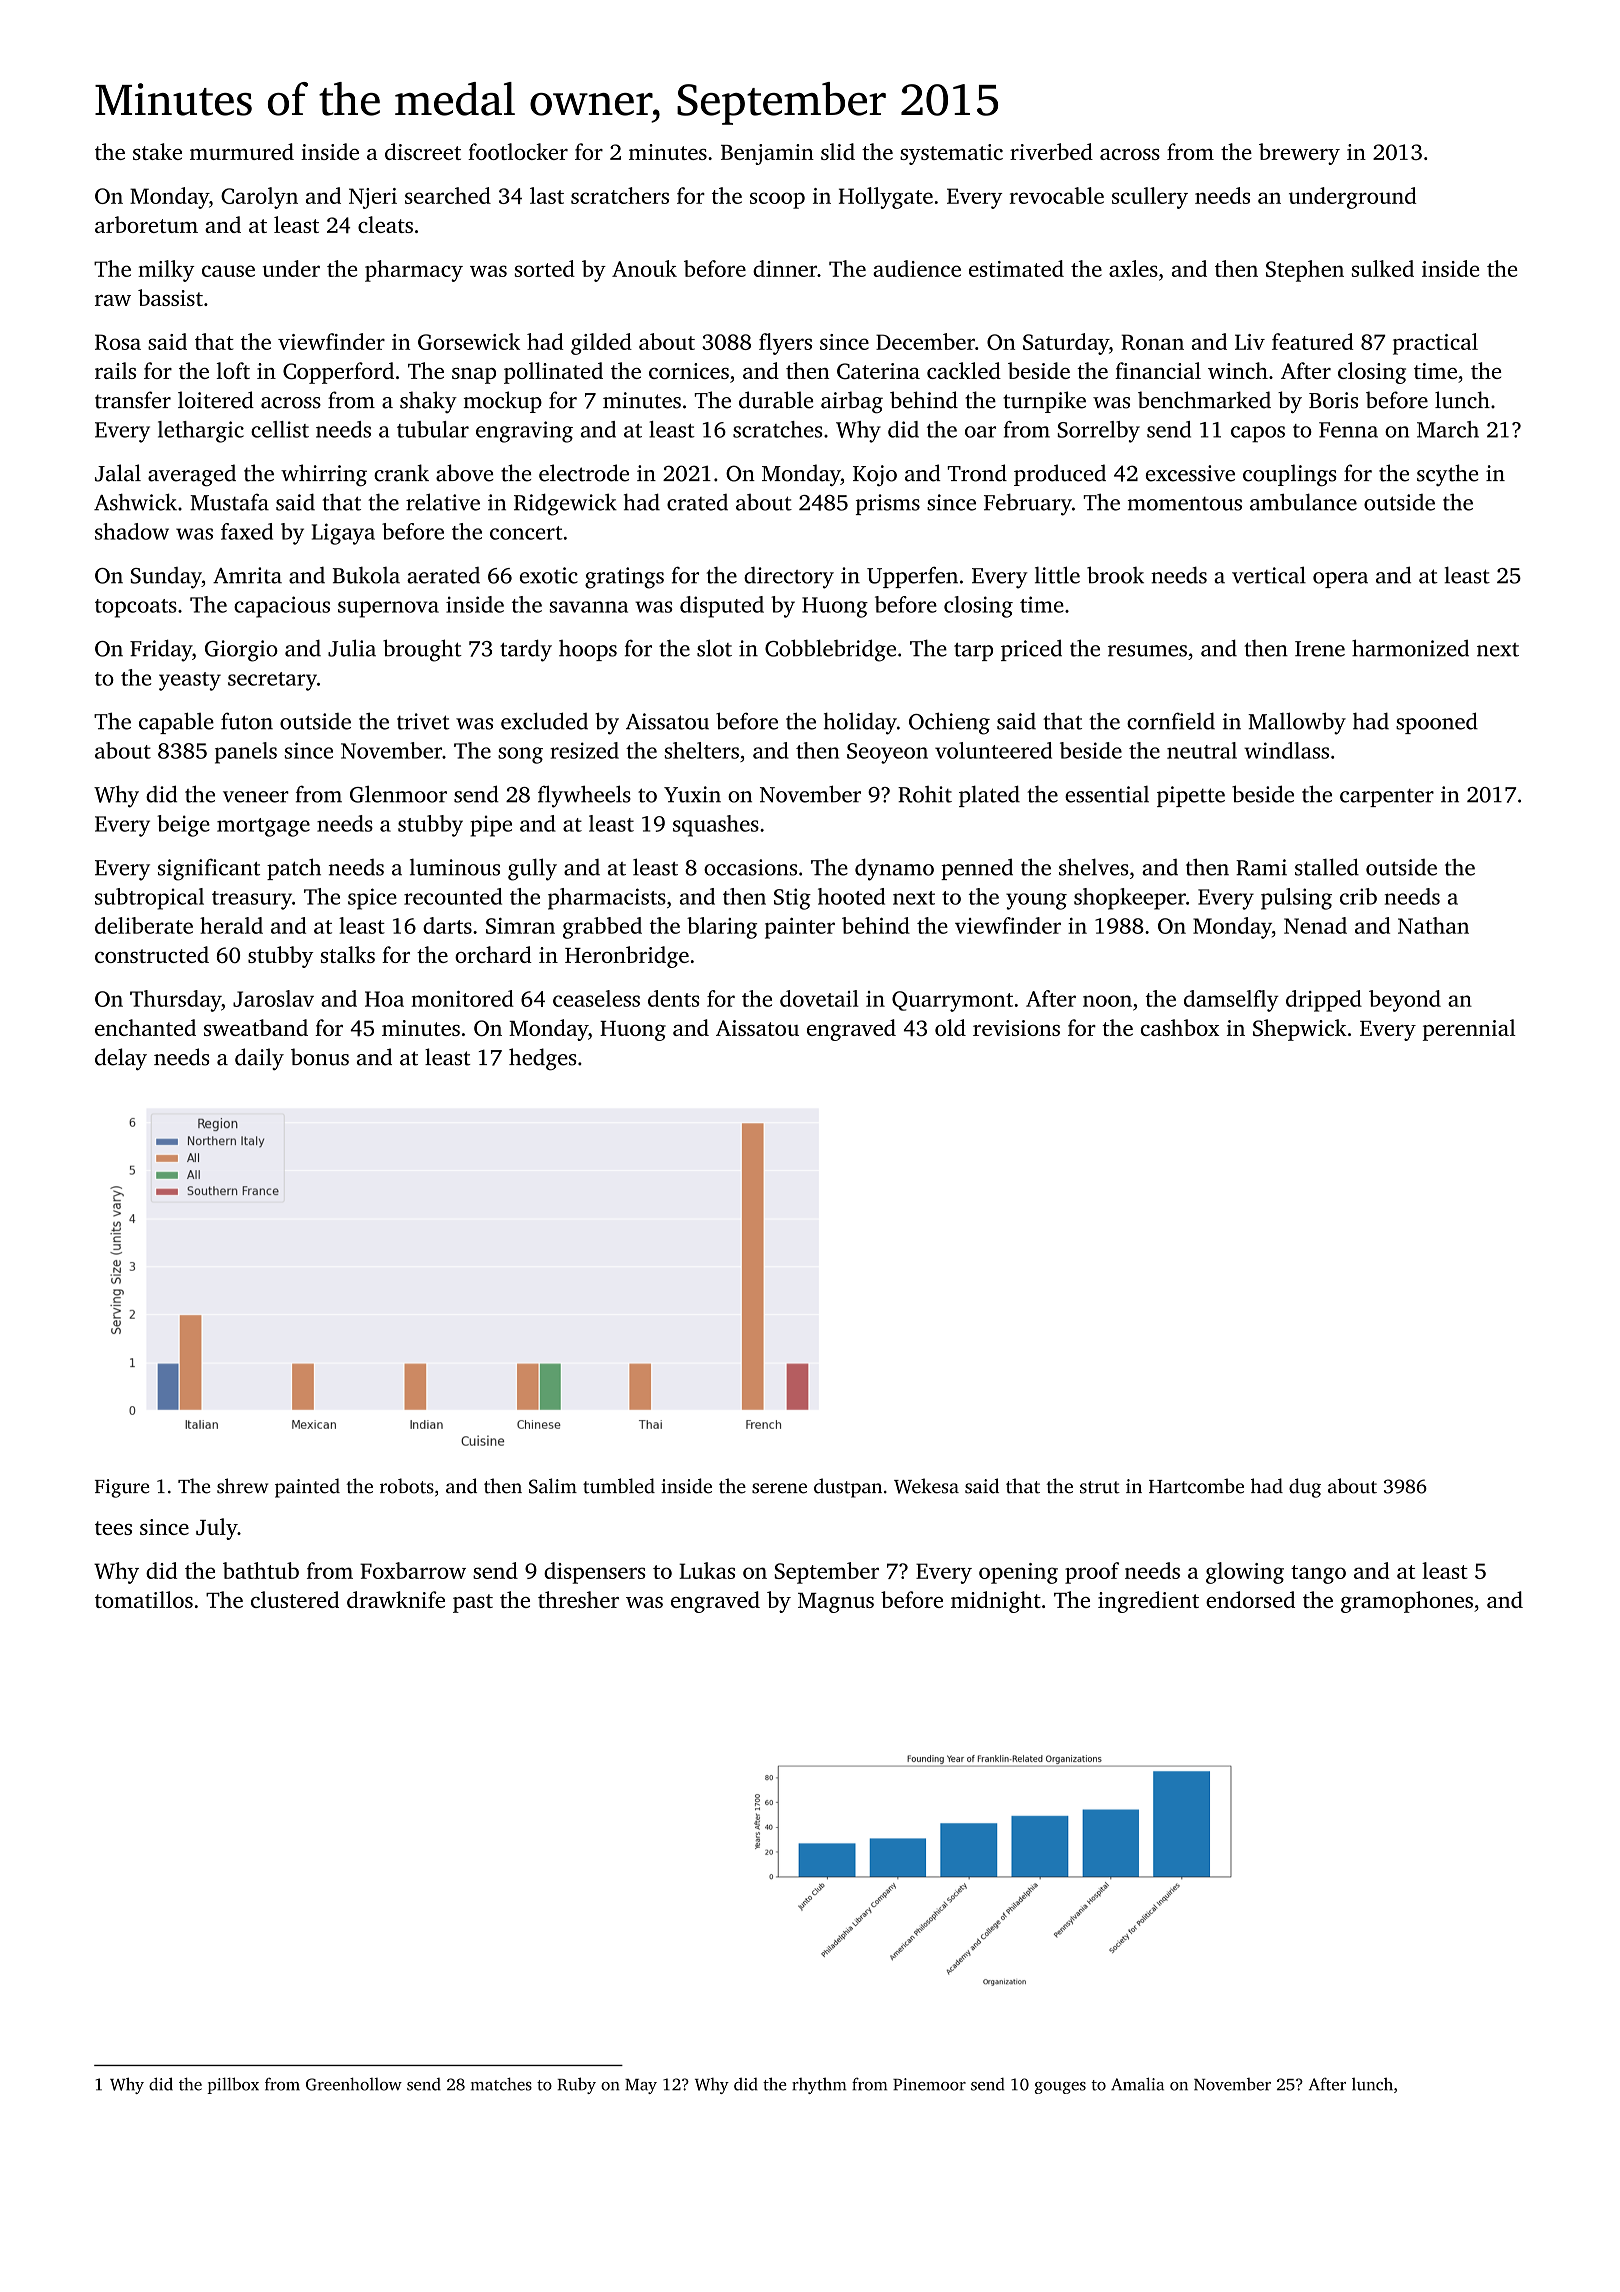 Image resolution: width=1620 pixels, height=2292 pixels. Describe the element at coordinates (838, 151) in the page. I see `slid` at that location.
